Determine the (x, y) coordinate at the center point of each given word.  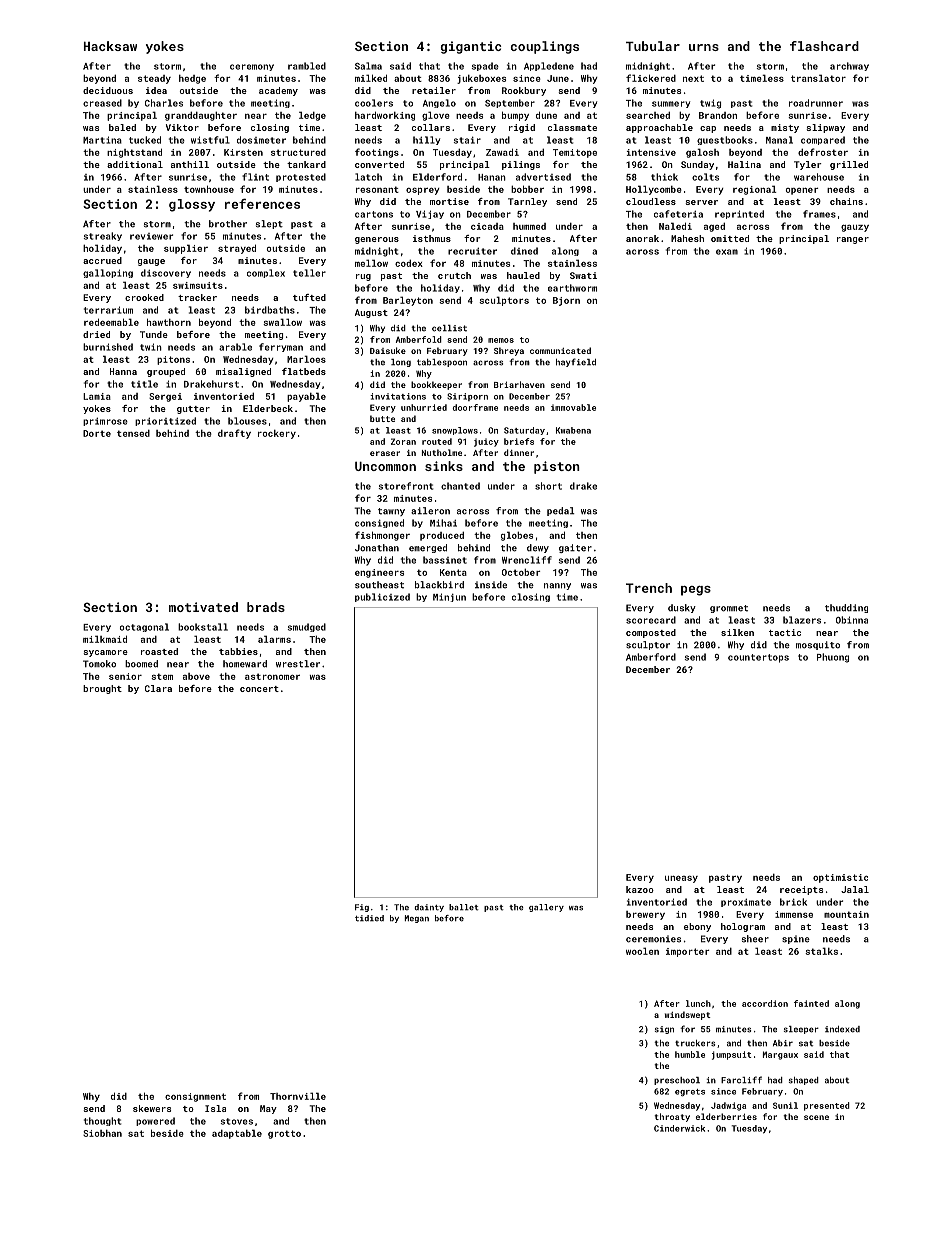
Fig (362, 908)
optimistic (840, 878)
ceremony (252, 67)
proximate (746, 902)
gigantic (470, 47)
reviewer (151, 236)
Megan (417, 919)
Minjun (449, 597)
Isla (215, 1108)
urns (704, 47)
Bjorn (566, 301)
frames (819, 214)
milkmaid (105, 639)
